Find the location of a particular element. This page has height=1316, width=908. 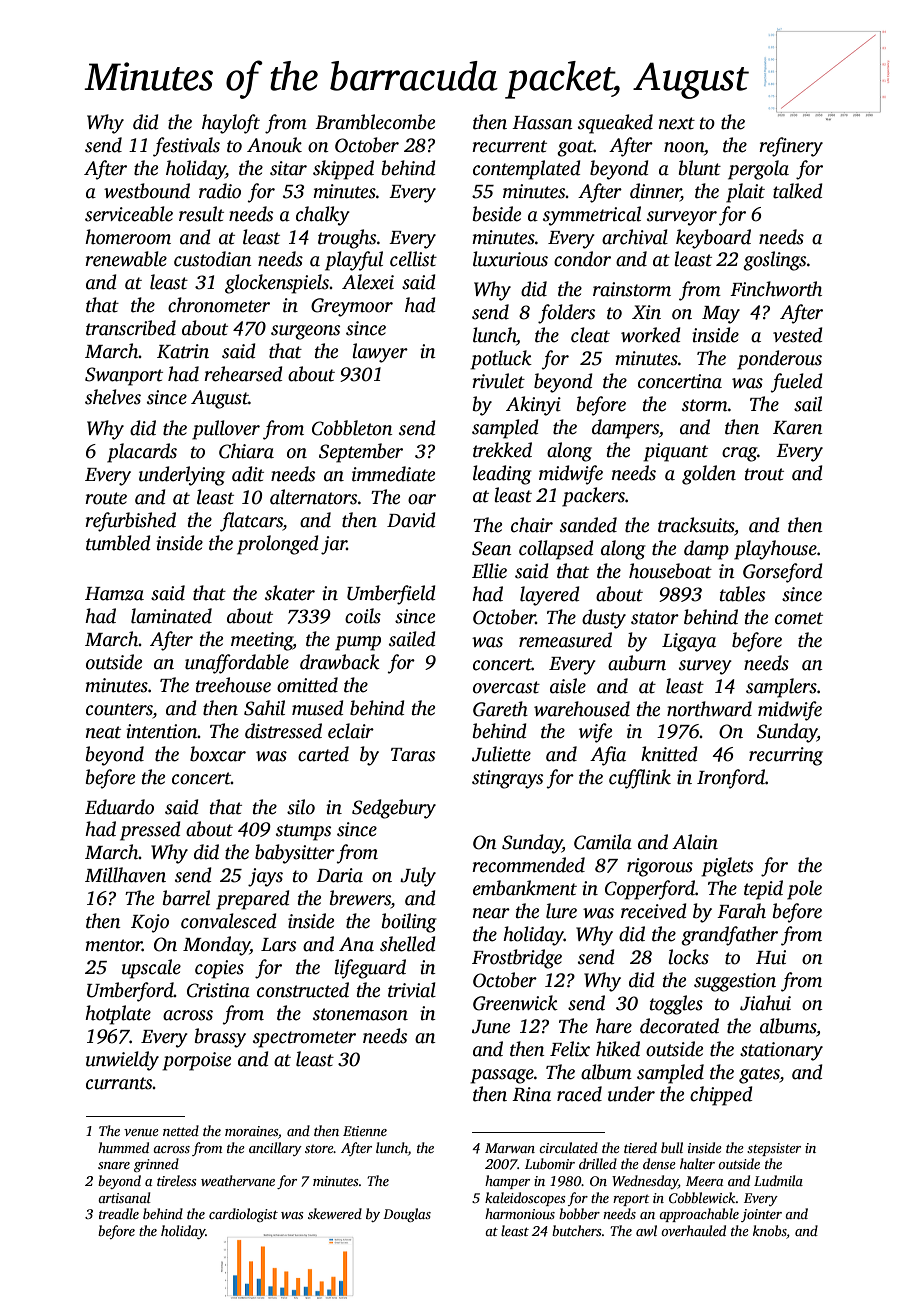

Afia is located at coordinates (608, 756).
